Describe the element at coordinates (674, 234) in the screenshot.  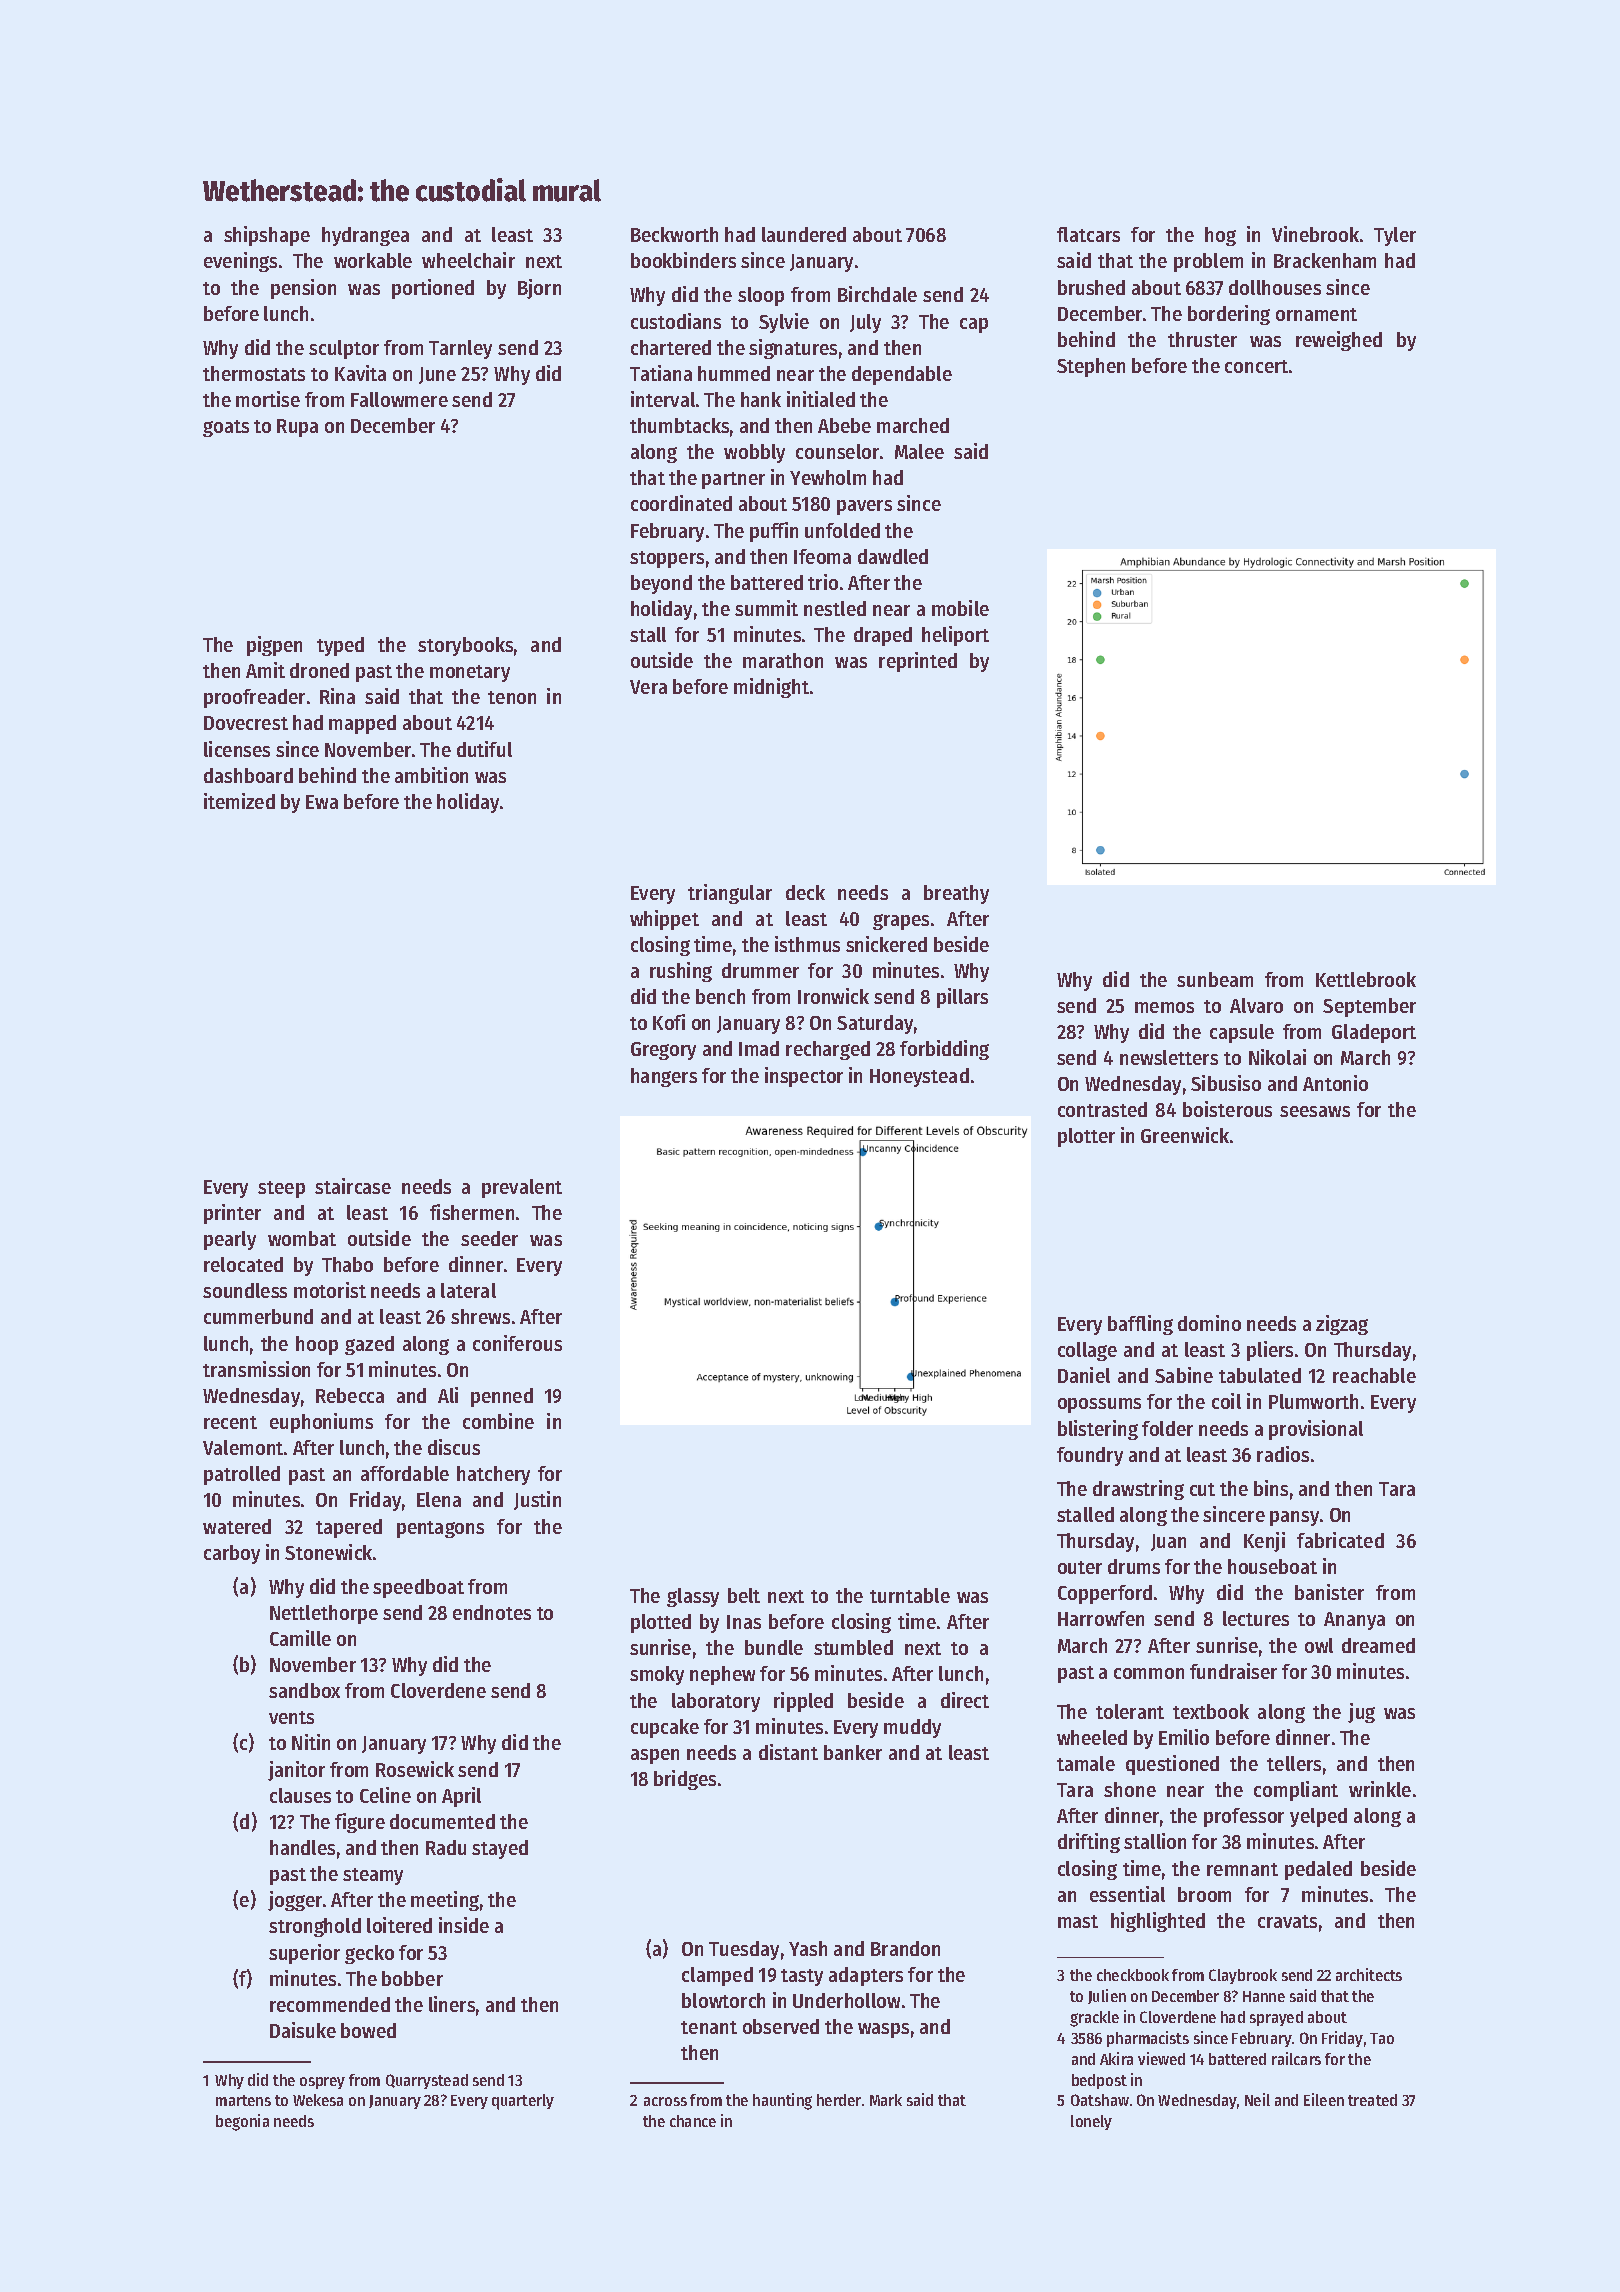
I see `Beckworth` at that location.
